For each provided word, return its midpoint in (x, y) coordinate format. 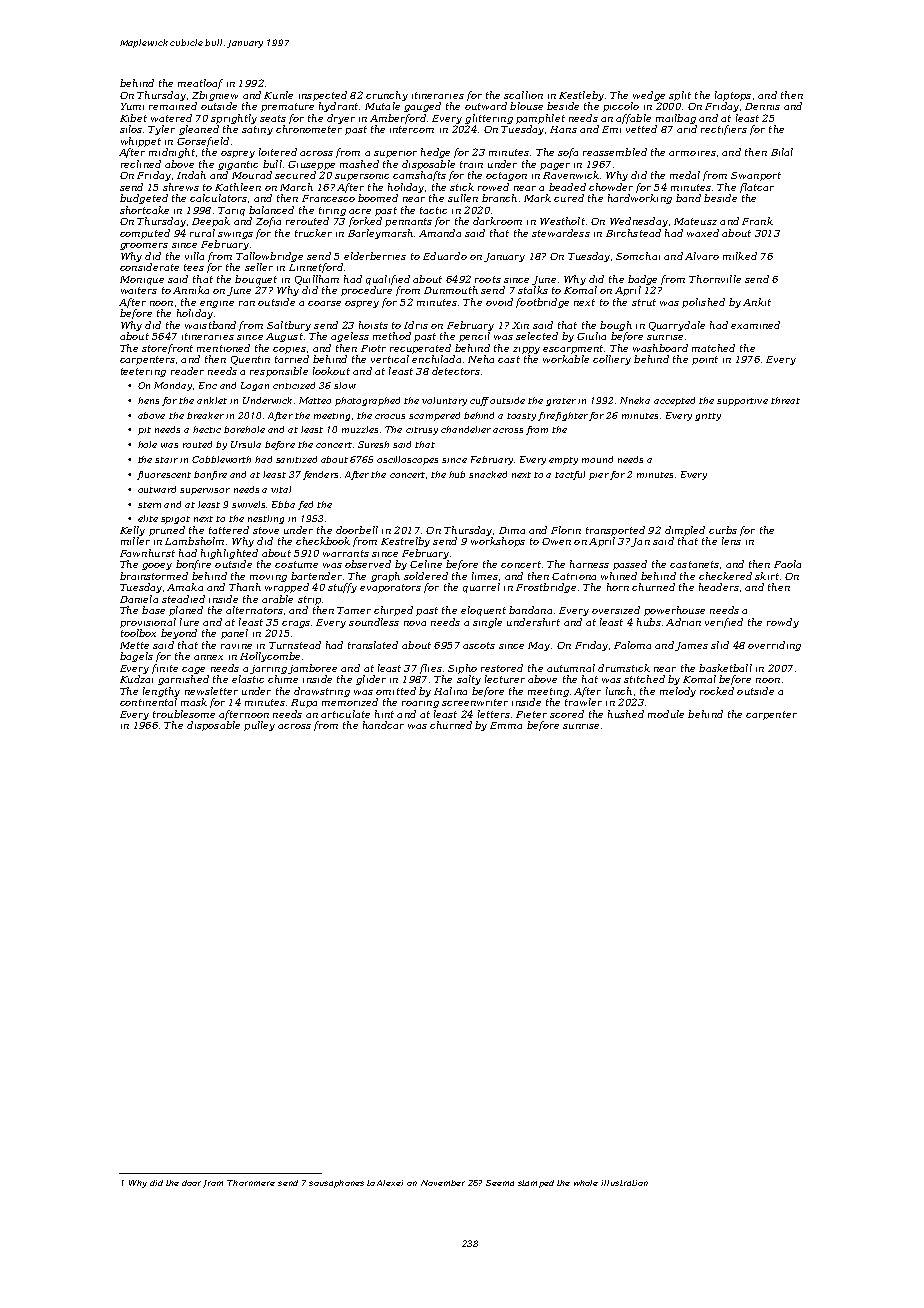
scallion (523, 95)
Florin (566, 530)
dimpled (685, 531)
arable (277, 599)
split (680, 96)
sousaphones (336, 1184)
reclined (141, 164)
